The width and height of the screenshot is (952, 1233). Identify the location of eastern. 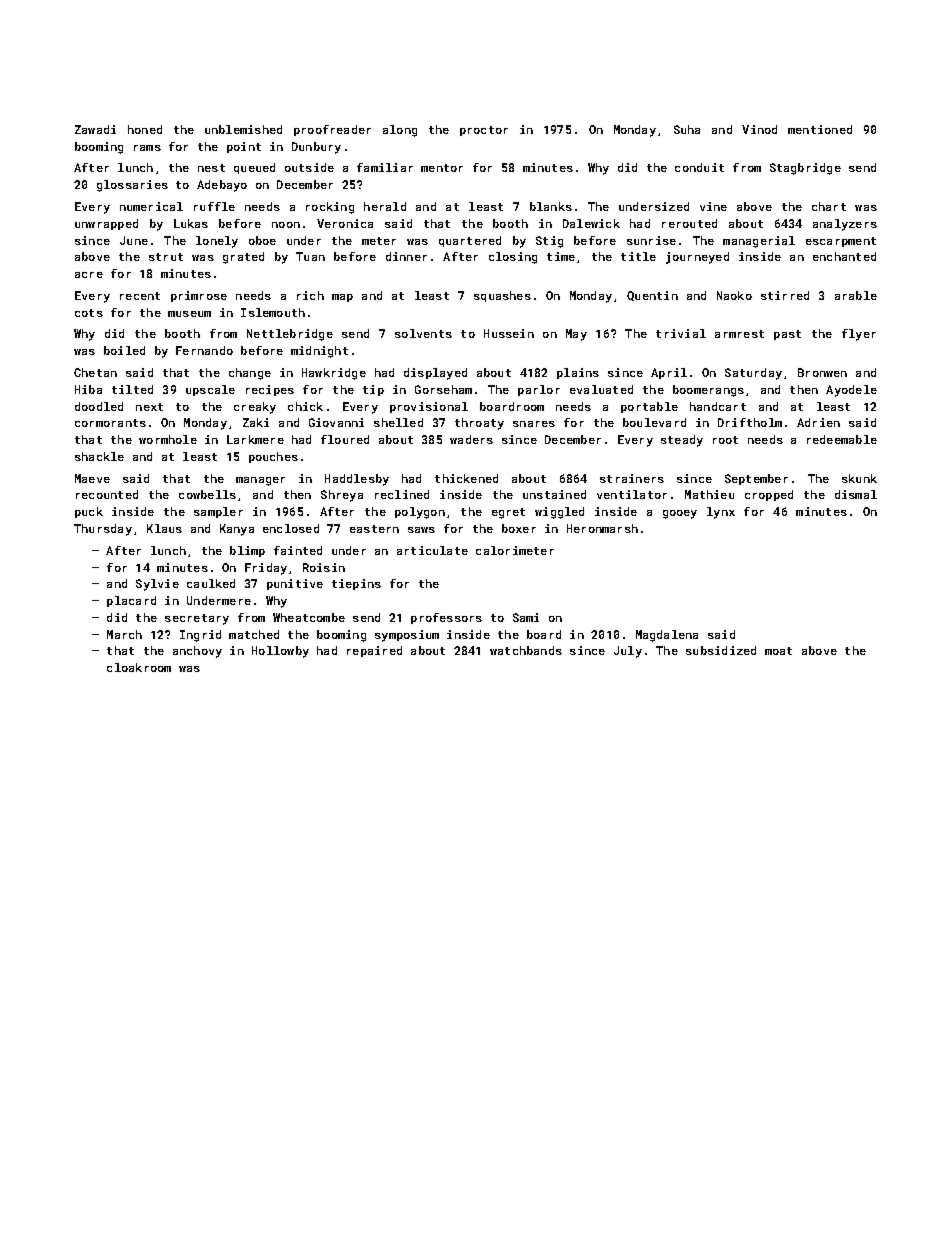
(374, 529).
